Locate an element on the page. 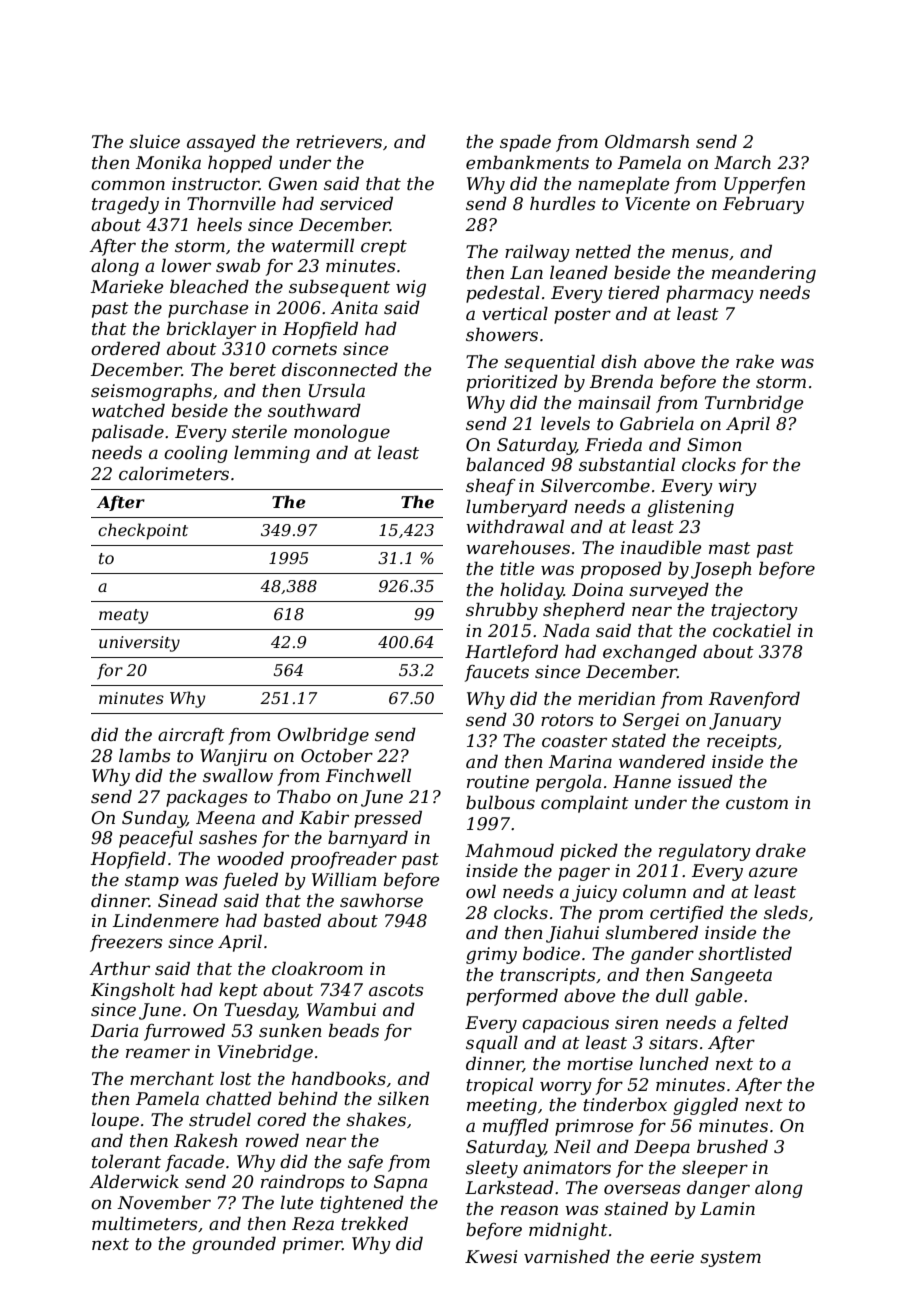  checkpoint is located at coordinates (143, 531).
